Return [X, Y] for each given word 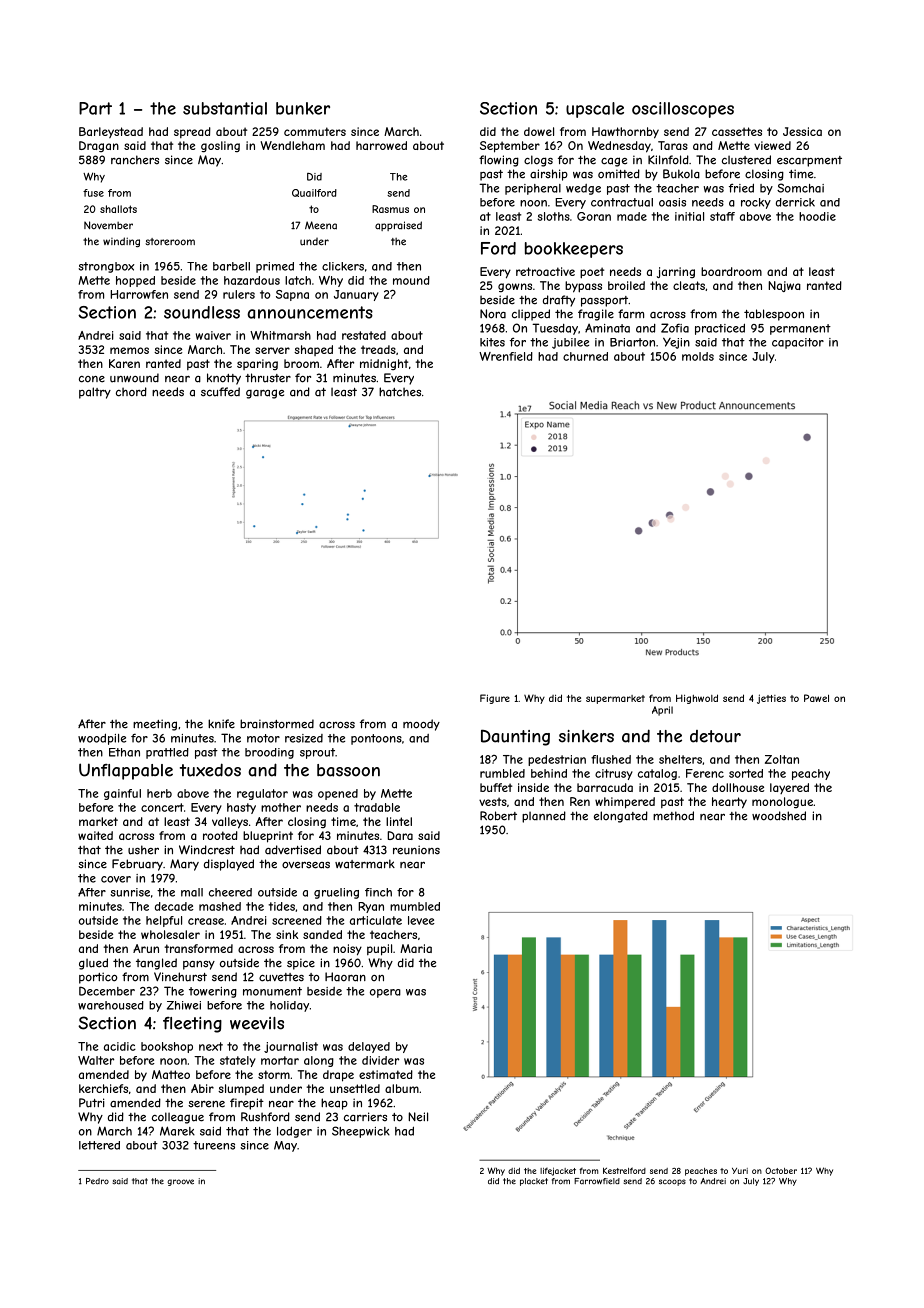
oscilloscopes [683, 110]
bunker [303, 108]
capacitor [798, 343]
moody [421, 725]
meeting [155, 725]
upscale [595, 110]
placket [534, 1182]
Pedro [97, 1181]
